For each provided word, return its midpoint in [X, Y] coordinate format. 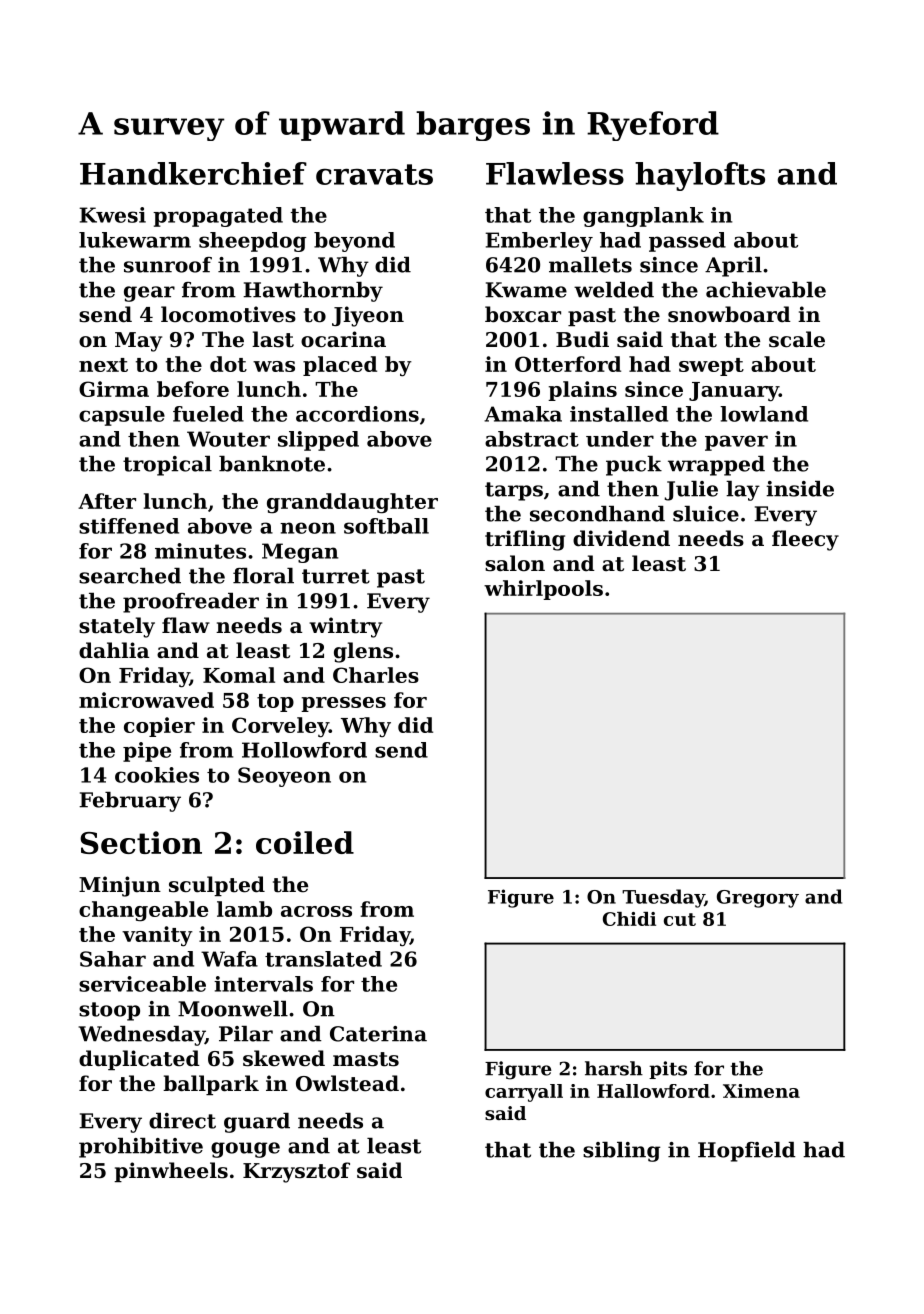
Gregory [758, 899]
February [130, 802]
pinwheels [171, 1172]
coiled [305, 842]
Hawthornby [313, 292]
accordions [357, 414]
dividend [621, 538]
